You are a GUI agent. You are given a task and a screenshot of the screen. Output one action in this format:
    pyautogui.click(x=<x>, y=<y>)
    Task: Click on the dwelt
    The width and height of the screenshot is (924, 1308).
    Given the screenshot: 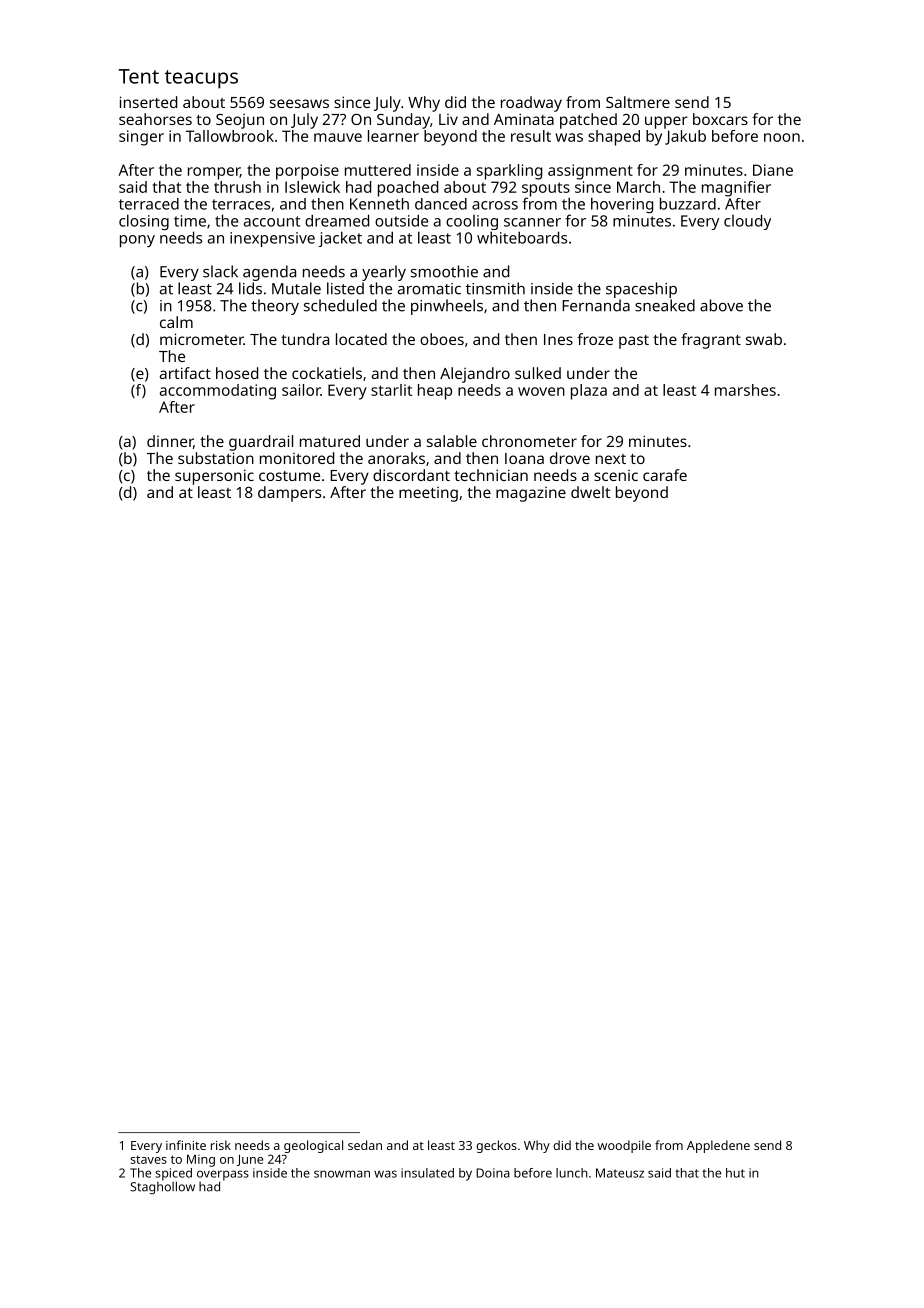 What is the action you would take?
    pyautogui.click(x=591, y=492)
